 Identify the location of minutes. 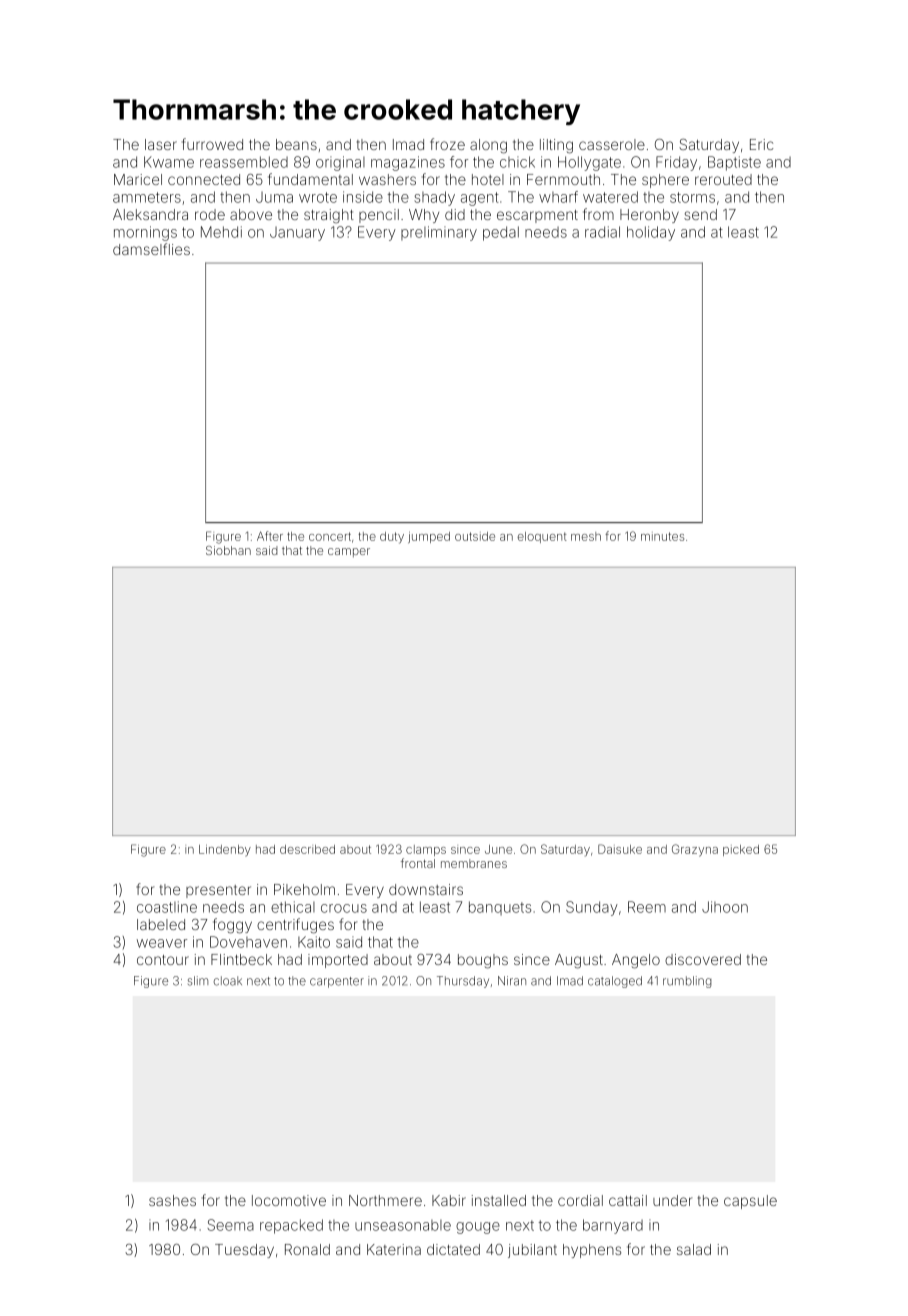
(662, 536).
